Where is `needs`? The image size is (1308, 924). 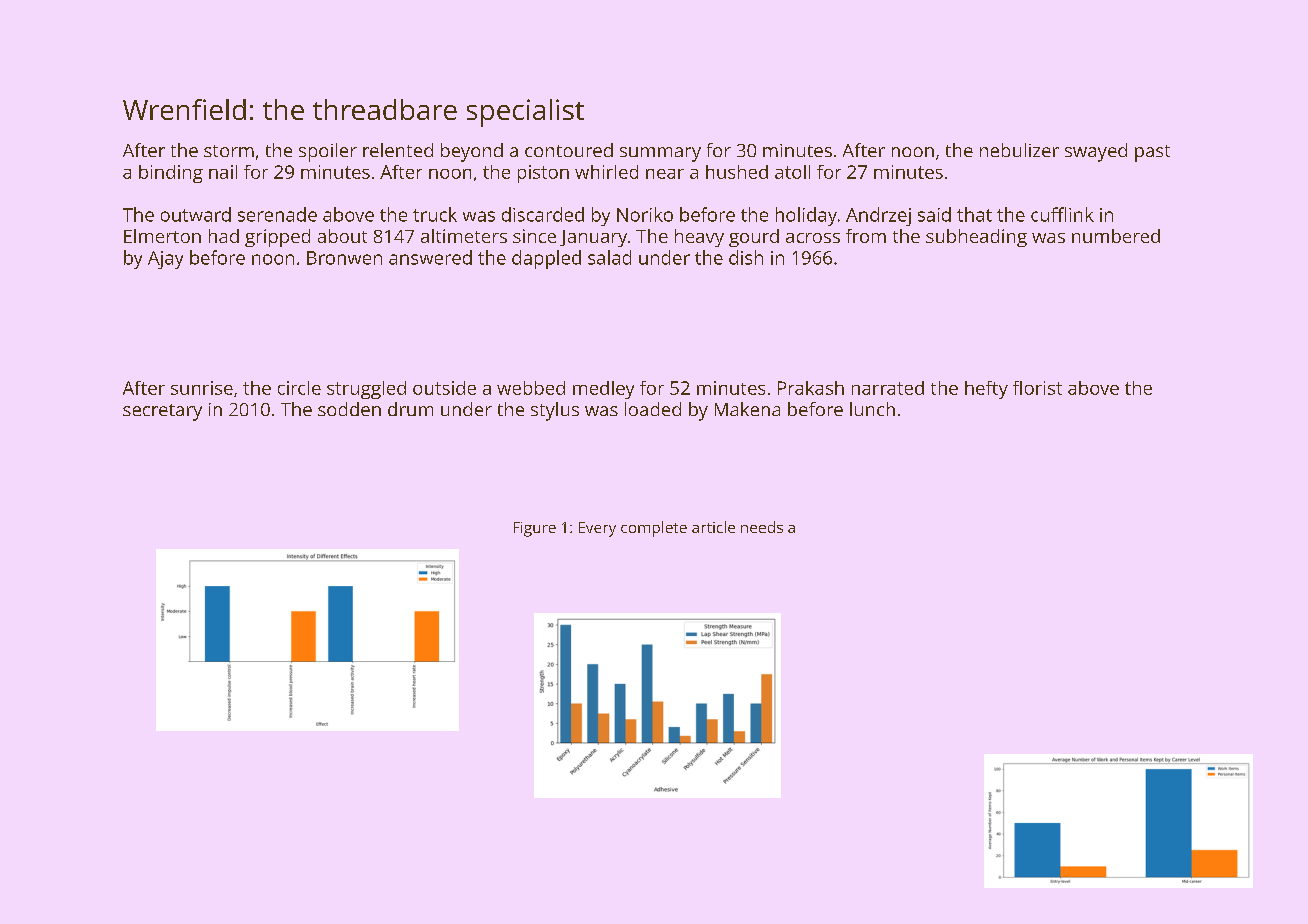
needs is located at coordinates (762, 527).
